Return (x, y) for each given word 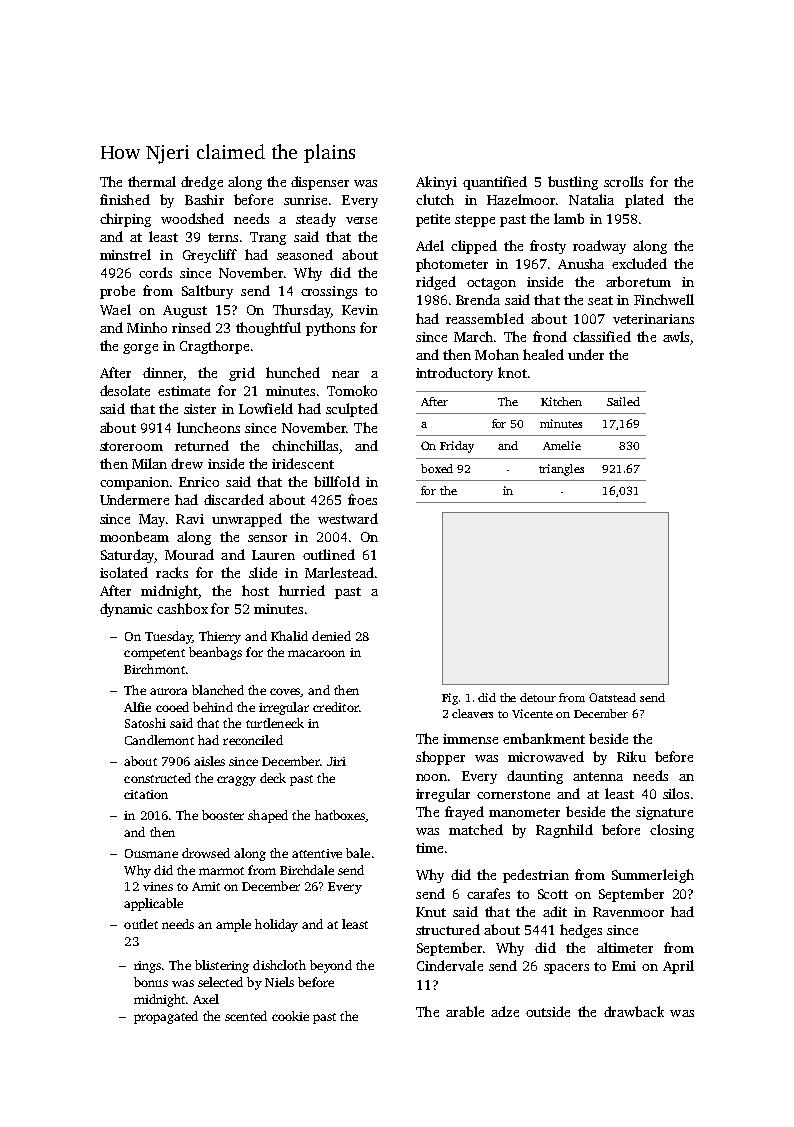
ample (233, 925)
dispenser (320, 183)
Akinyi (436, 183)
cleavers (472, 713)
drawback (634, 1011)
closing (672, 831)
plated (644, 201)
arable (465, 1011)
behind (213, 707)
